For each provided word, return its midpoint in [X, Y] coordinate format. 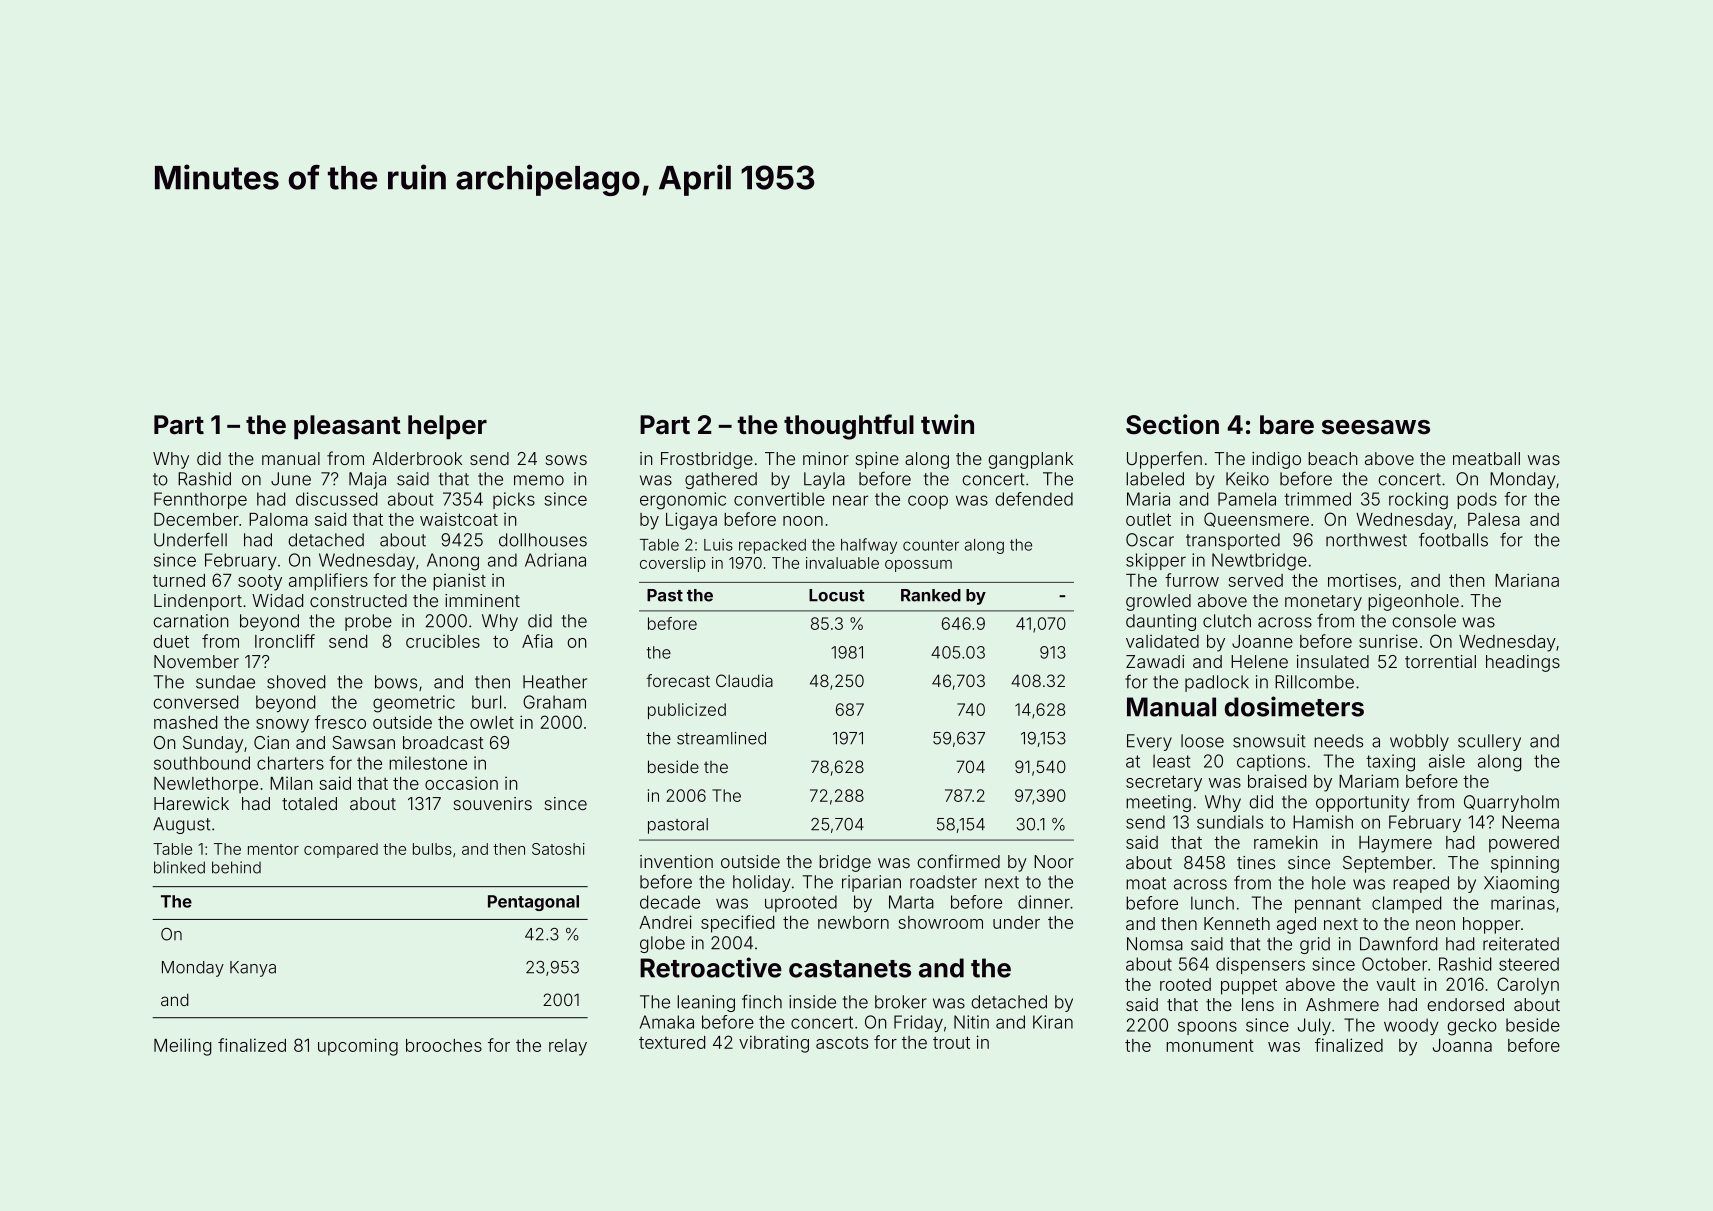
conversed [195, 702]
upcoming [358, 1047]
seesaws [1376, 427]
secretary [1164, 783]
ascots [842, 1043]
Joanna [1462, 1045]
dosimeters [1294, 706]
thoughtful [849, 427]
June [291, 479]
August [181, 825]
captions [1271, 762]
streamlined [721, 738]
